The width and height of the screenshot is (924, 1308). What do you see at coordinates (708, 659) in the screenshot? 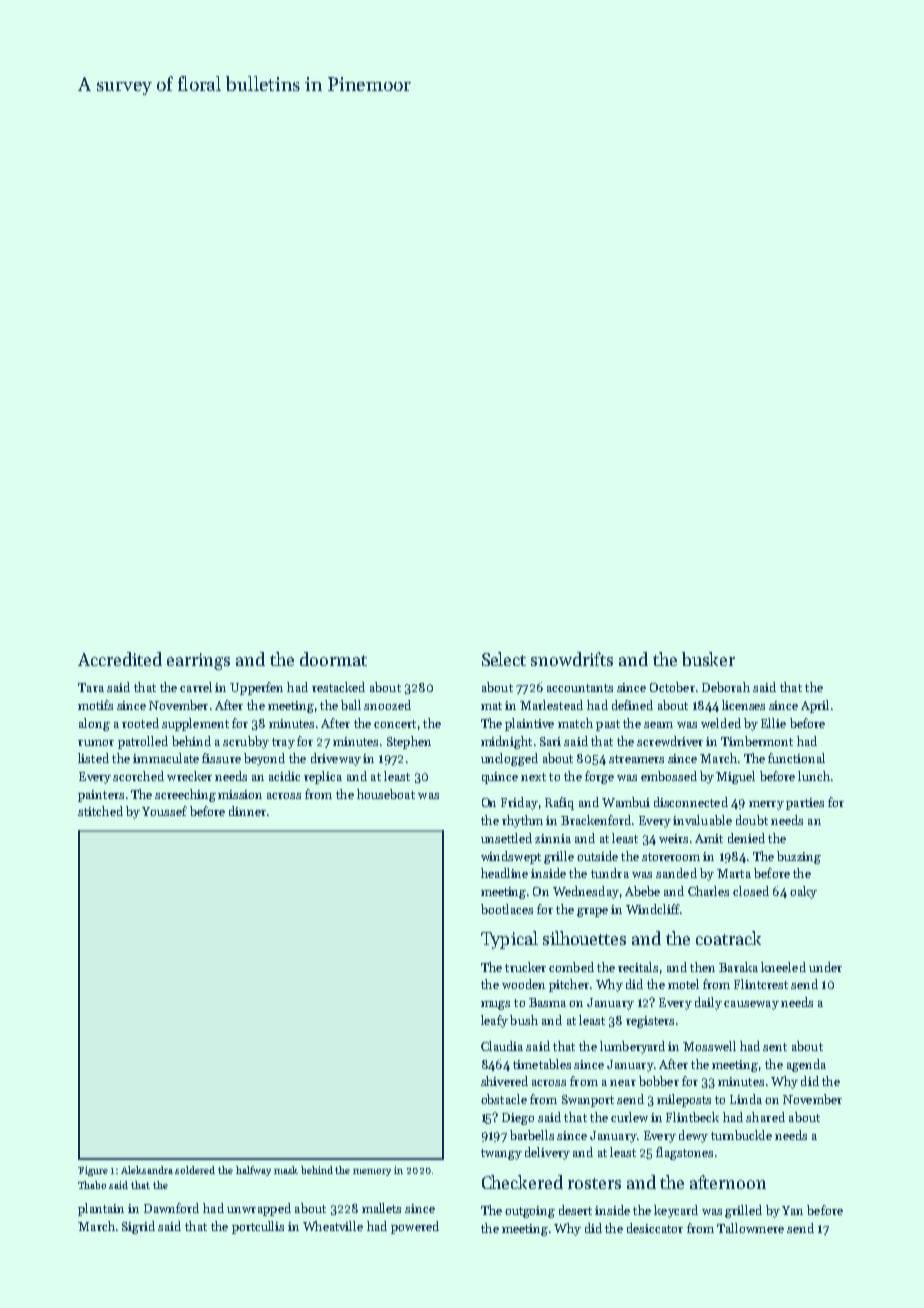
I see `busker` at bounding box center [708, 659].
